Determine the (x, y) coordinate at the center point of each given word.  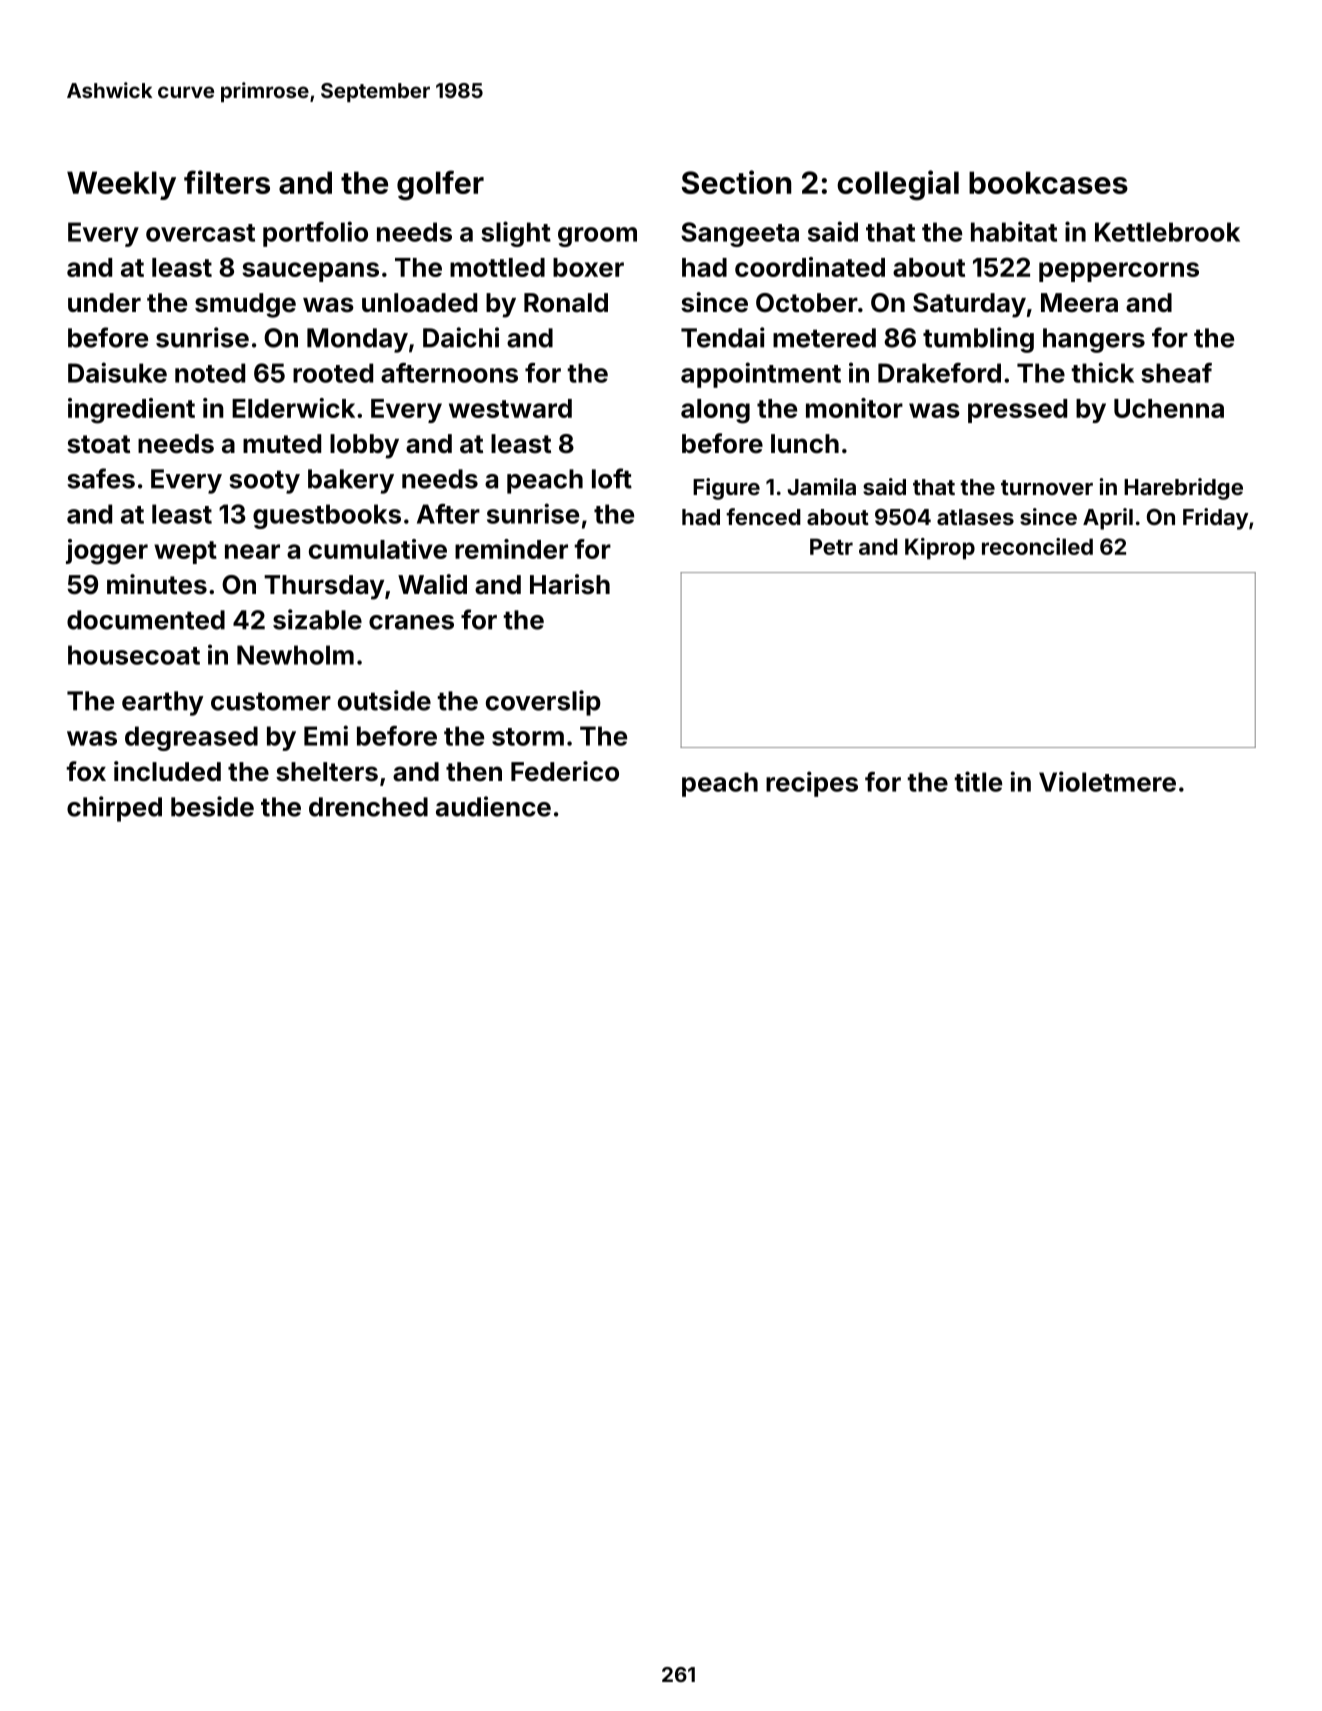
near (252, 551)
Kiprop (940, 549)
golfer (440, 185)
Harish (570, 584)
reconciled (1037, 546)
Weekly (121, 185)
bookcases (1048, 182)
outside (384, 700)
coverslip (543, 703)
